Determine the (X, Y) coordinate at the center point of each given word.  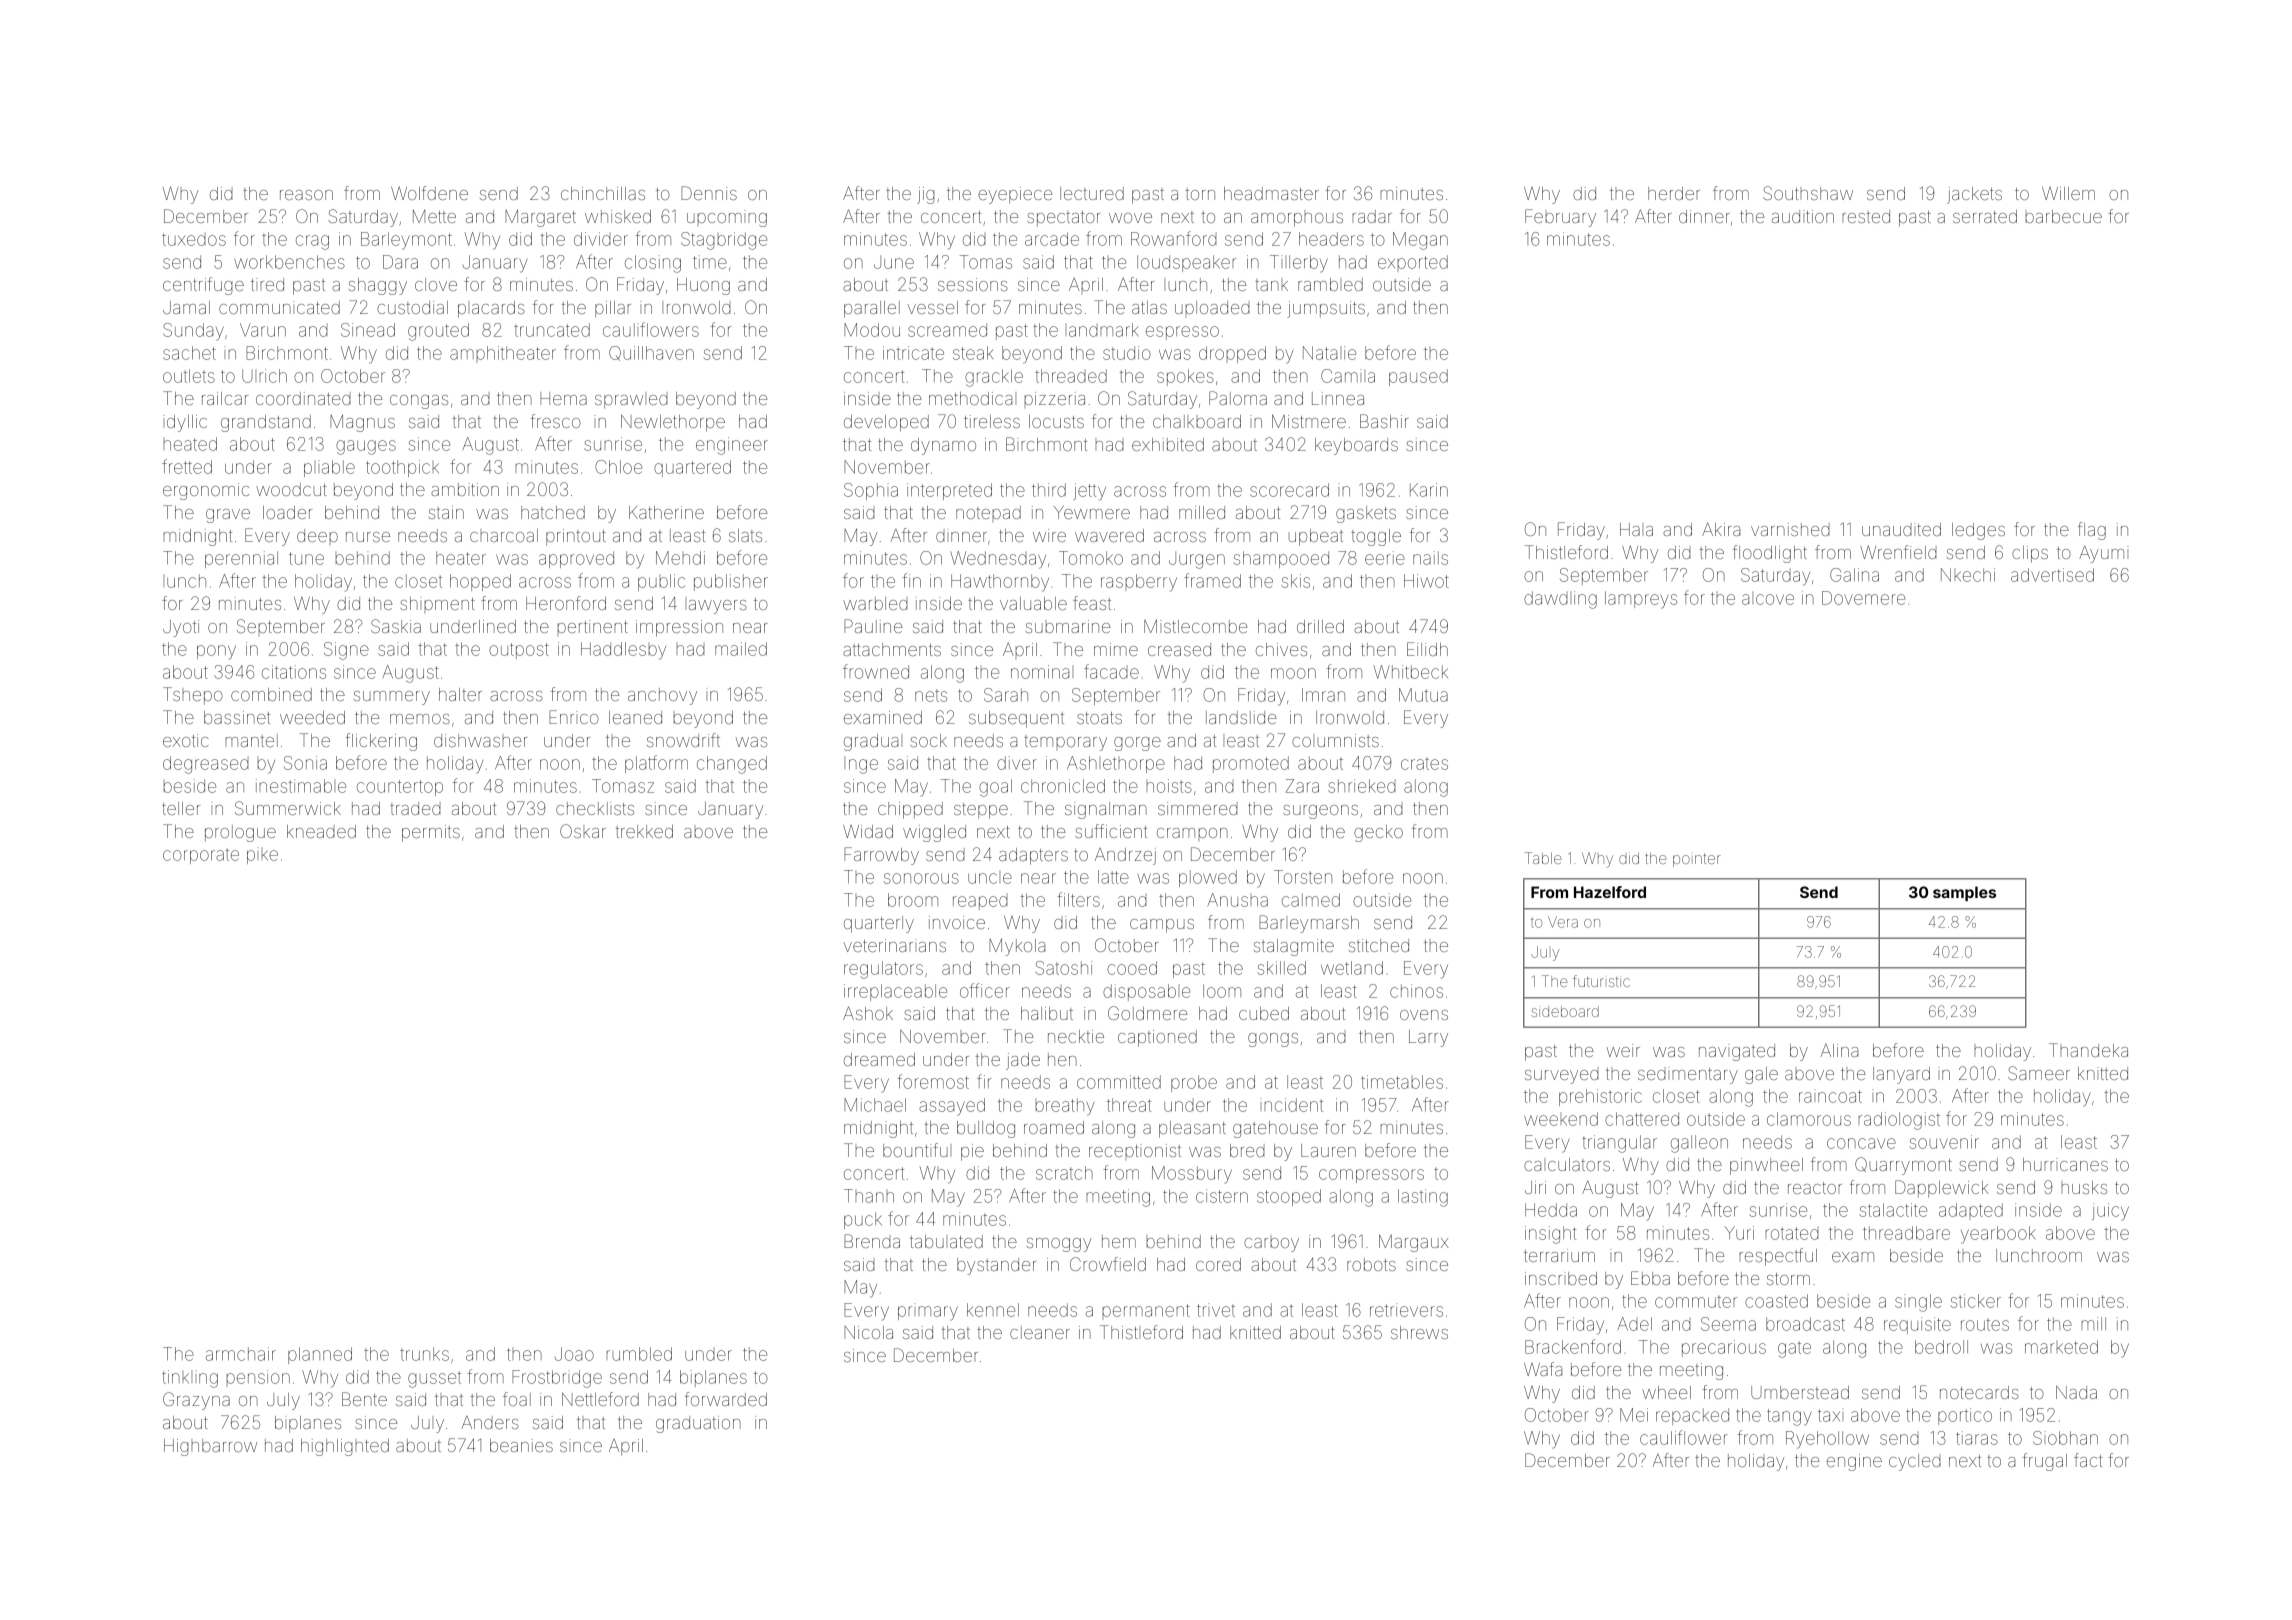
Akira (1721, 529)
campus (1162, 926)
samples (1964, 893)
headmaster (1271, 193)
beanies (521, 1445)
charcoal (504, 535)
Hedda (1551, 1210)
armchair (241, 1354)
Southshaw (1808, 193)
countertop (400, 788)
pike (262, 855)
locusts (1056, 421)
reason (306, 195)
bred (1247, 1150)
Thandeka (2088, 1050)
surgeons (1320, 812)
